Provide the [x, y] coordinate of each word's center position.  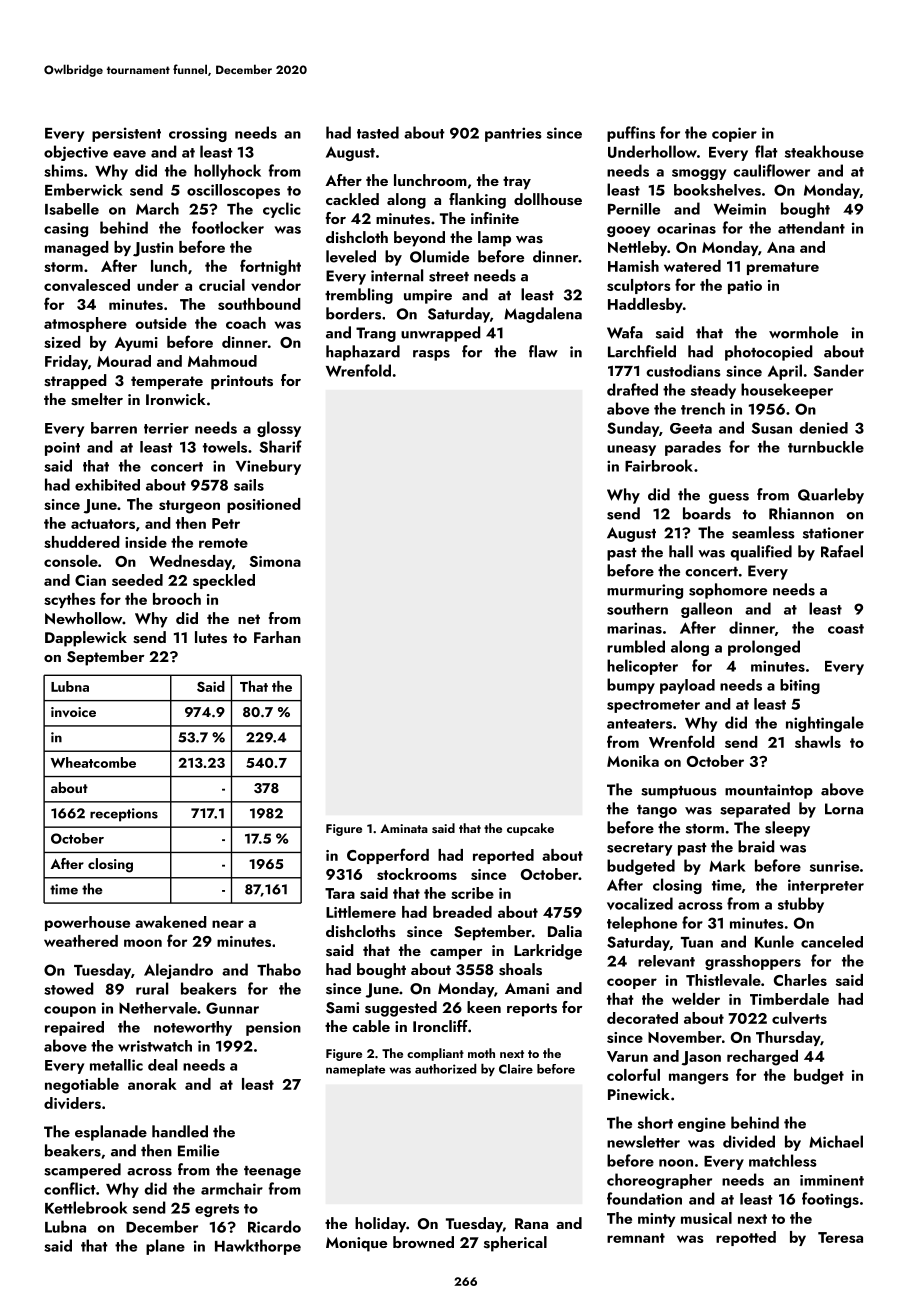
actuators [103, 524]
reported [503, 856]
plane [165, 1247]
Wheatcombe [93, 762]
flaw [543, 351]
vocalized [640, 903]
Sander [839, 370]
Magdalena [543, 315]
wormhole [803, 332]
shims [63, 170]
